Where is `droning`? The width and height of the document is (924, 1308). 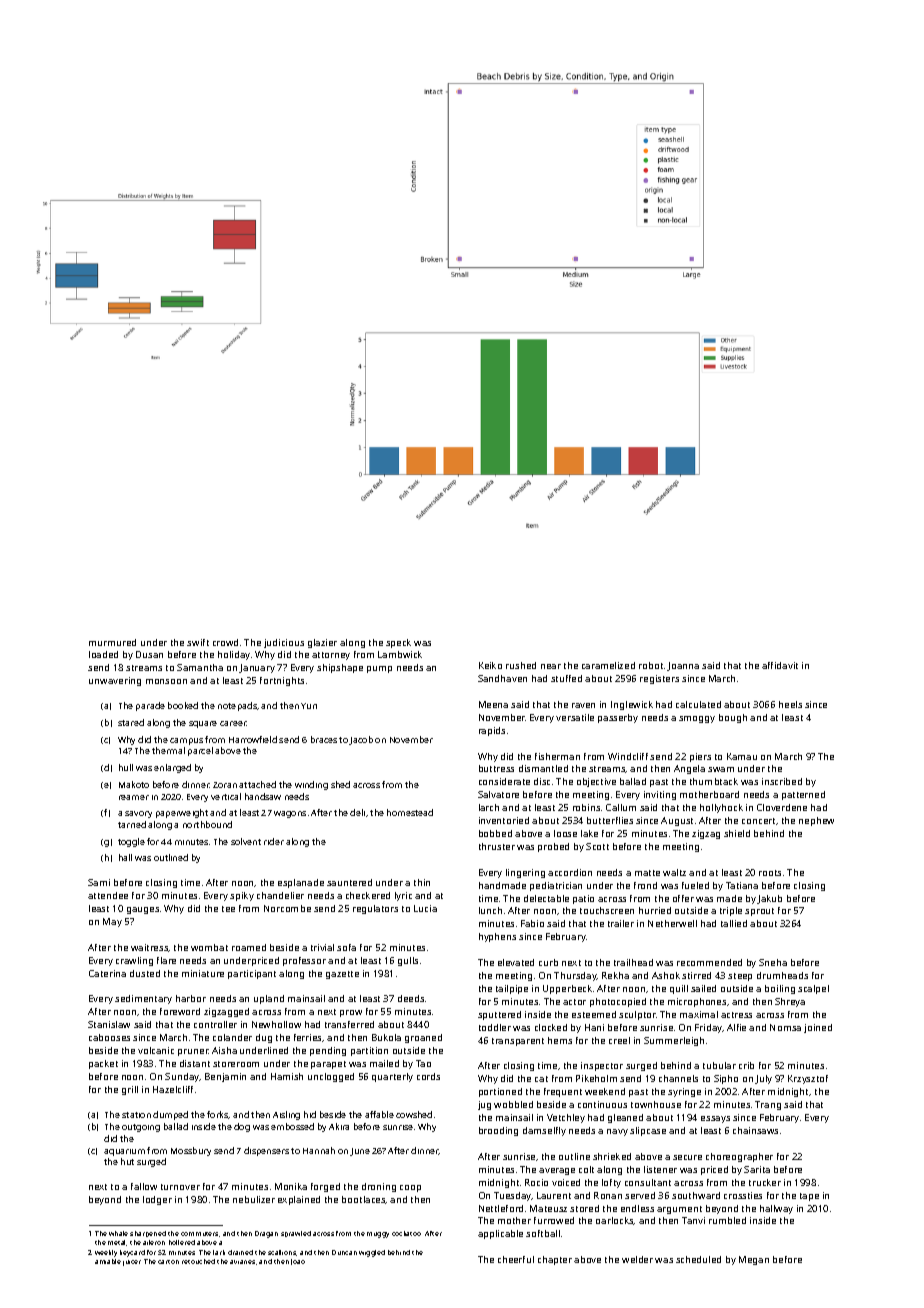
droning is located at coordinates (379, 1187).
